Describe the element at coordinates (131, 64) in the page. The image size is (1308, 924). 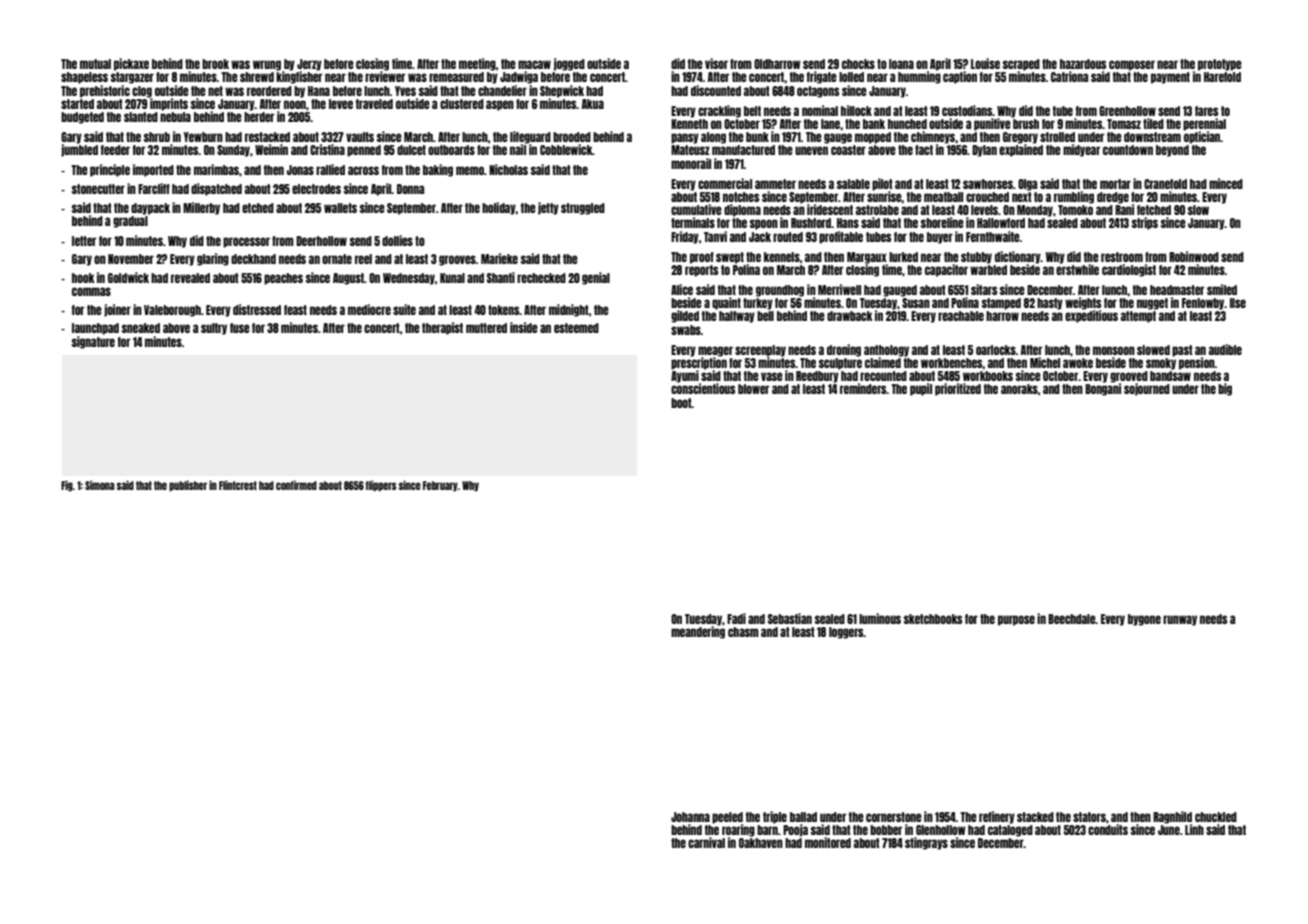
I see `pickaxe` at that location.
